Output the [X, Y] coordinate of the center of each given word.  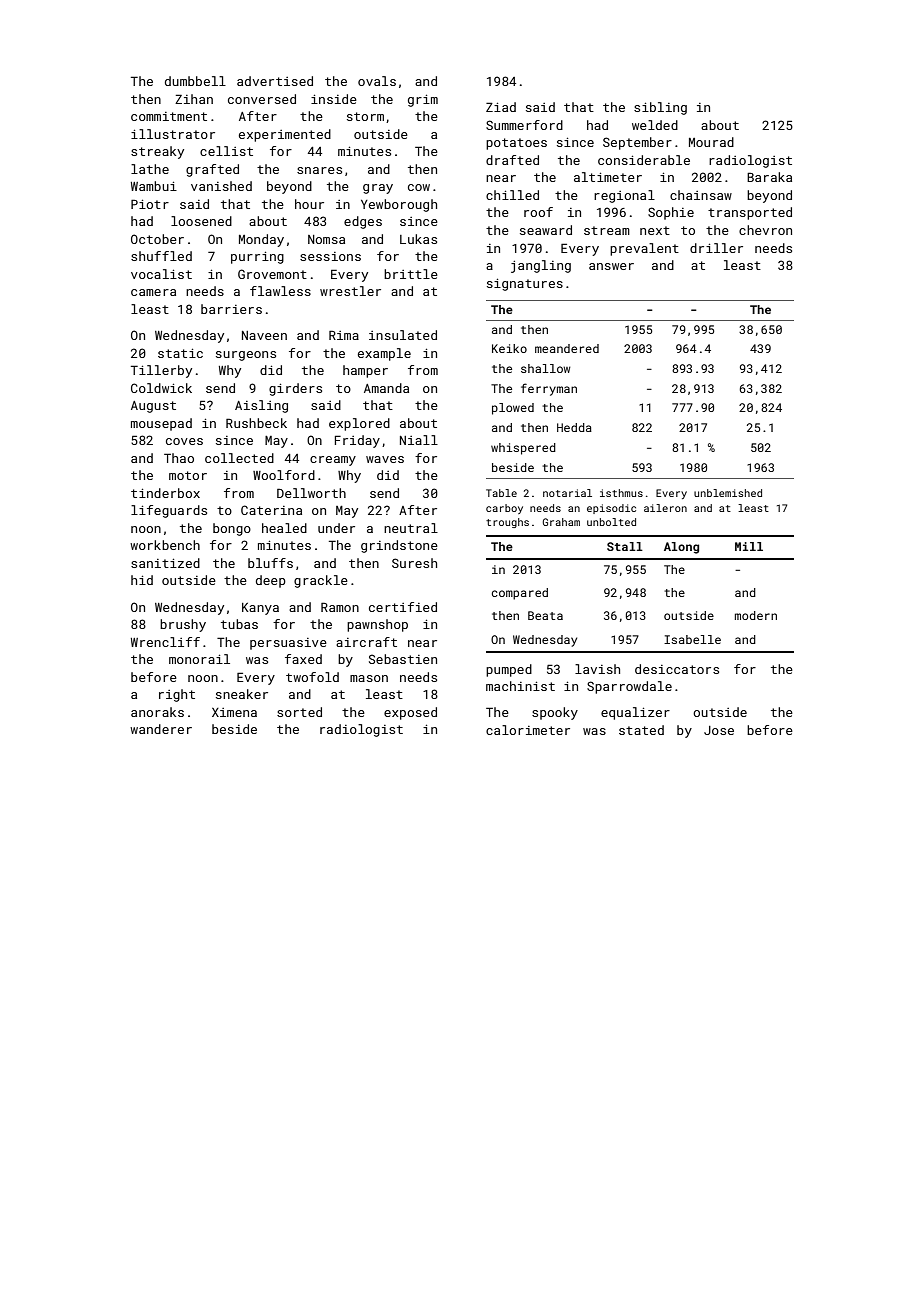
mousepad [161, 424]
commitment [169, 116]
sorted [299, 712]
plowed [513, 409]
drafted [512, 160]
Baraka [769, 177]
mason [369, 678]
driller [716, 248]
